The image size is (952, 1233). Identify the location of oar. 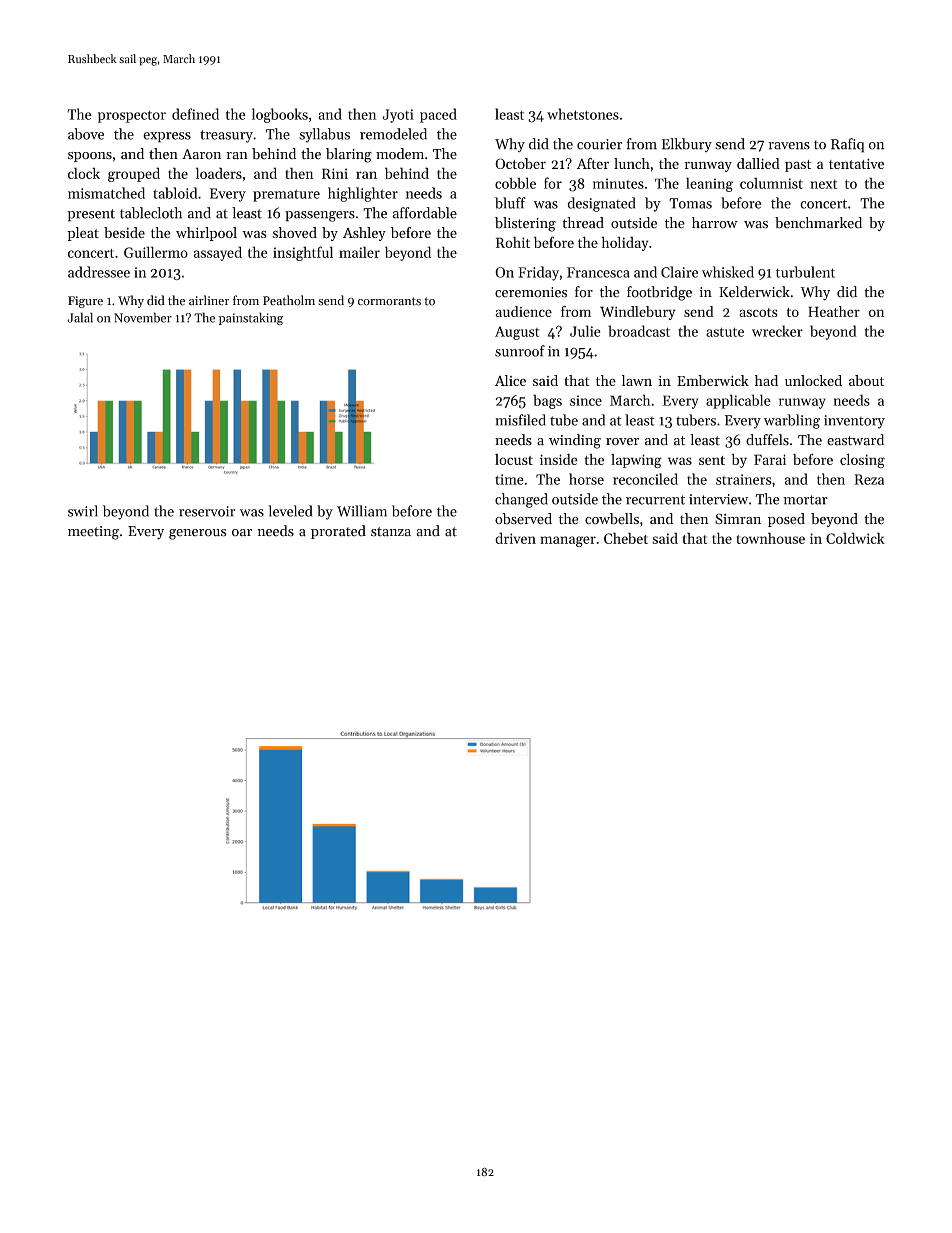
(242, 533).
